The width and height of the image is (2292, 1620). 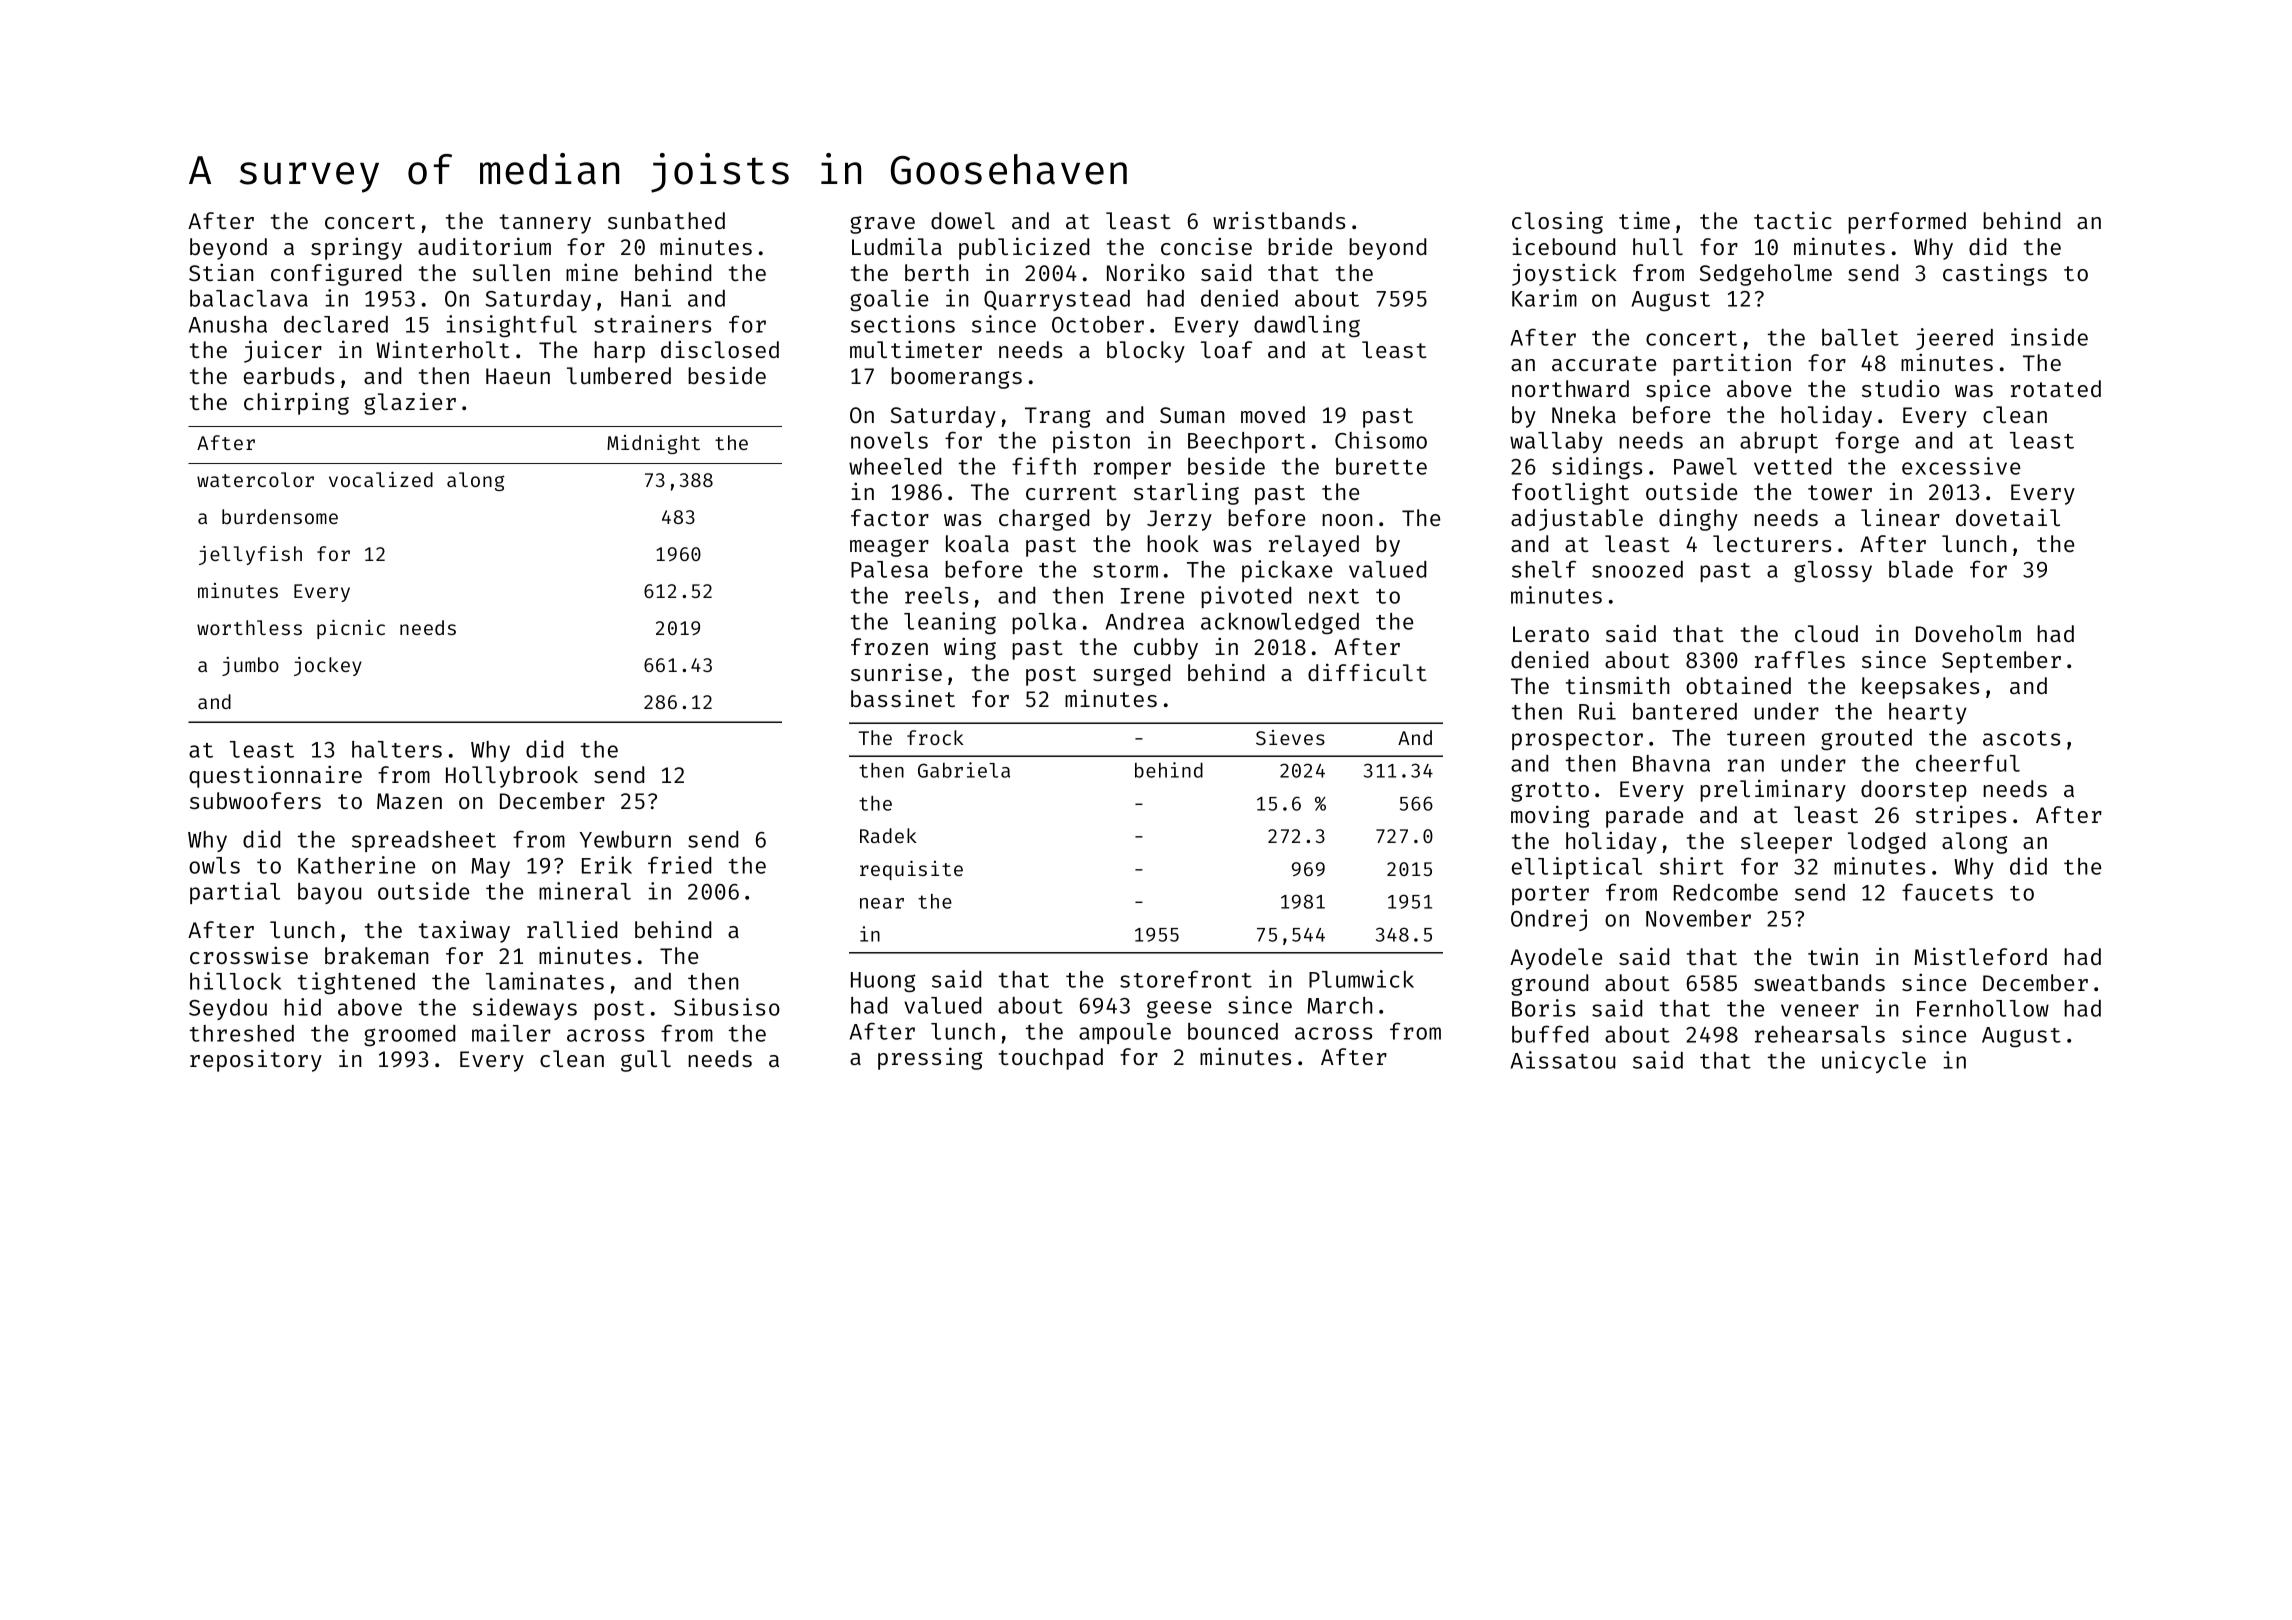 I want to click on Gabriela, so click(x=964, y=770).
